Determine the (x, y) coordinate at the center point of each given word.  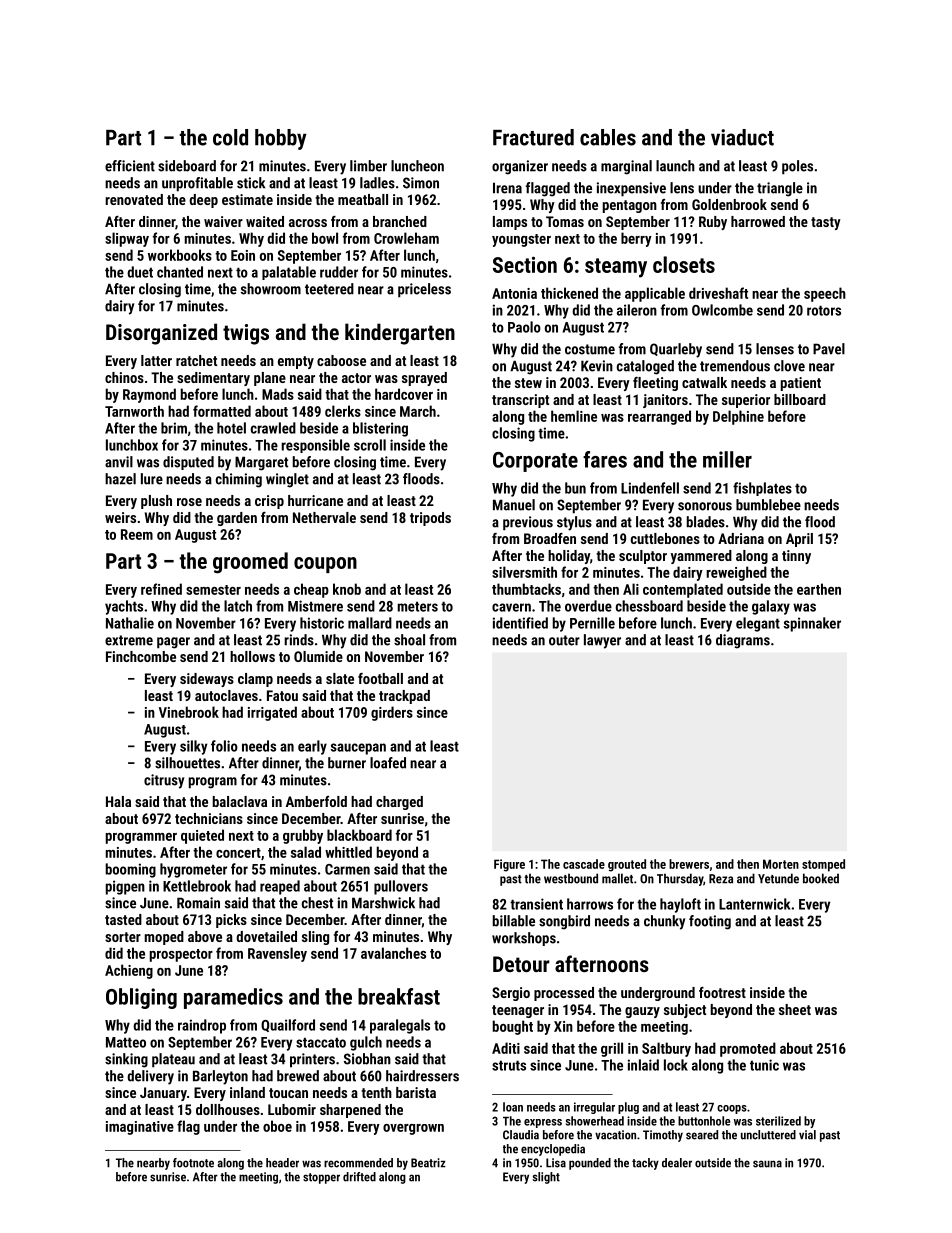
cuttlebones (665, 538)
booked (821, 878)
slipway (127, 239)
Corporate (535, 462)
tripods (430, 519)
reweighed (736, 573)
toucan (288, 1093)
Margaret (261, 463)
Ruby (713, 223)
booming (131, 870)
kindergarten (400, 334)
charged (399, 803)
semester (213, 590)
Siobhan (367, 1059)
